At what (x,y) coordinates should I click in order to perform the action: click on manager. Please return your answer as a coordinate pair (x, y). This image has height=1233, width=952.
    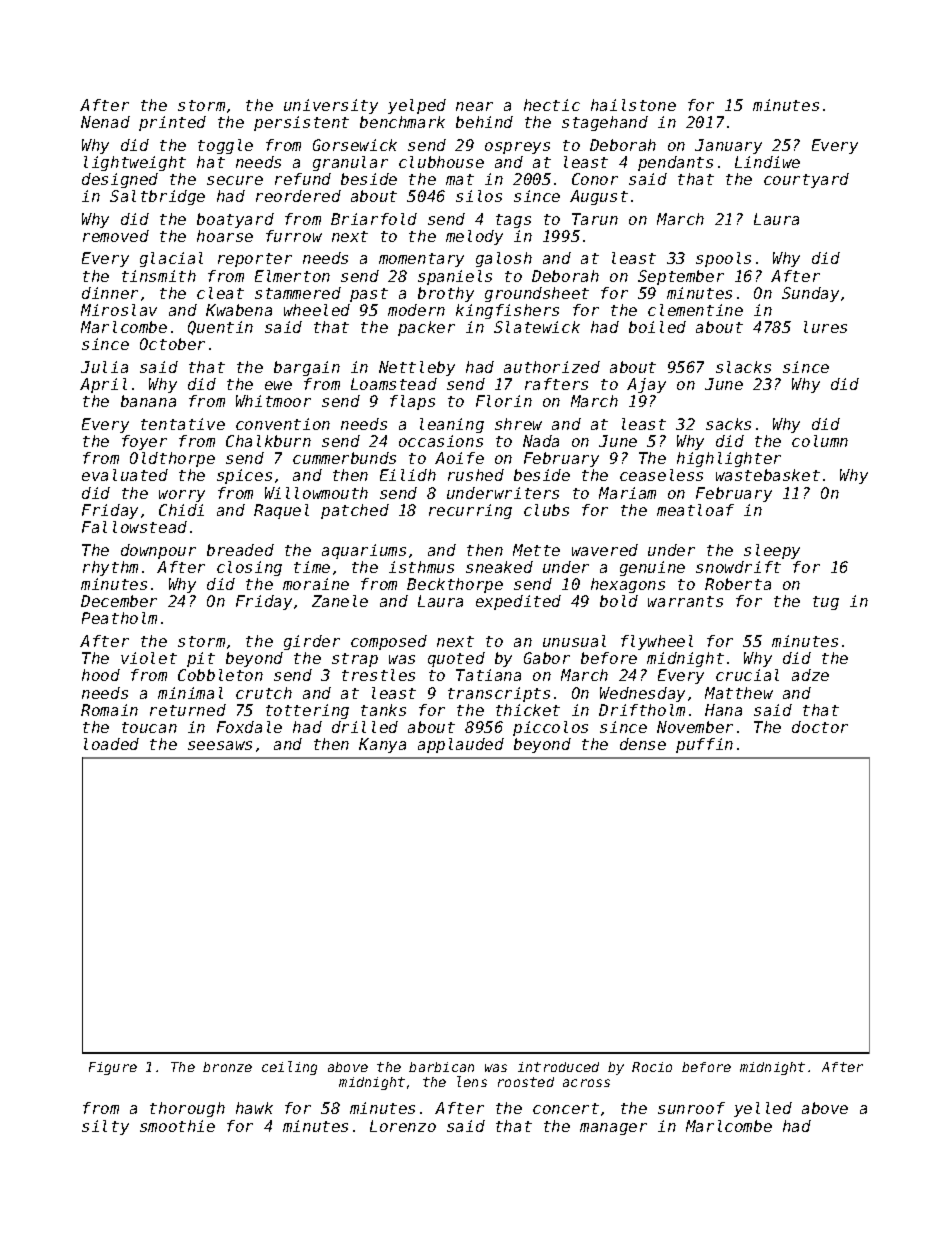
    Looking at the image, I should click on (613, 1129).
